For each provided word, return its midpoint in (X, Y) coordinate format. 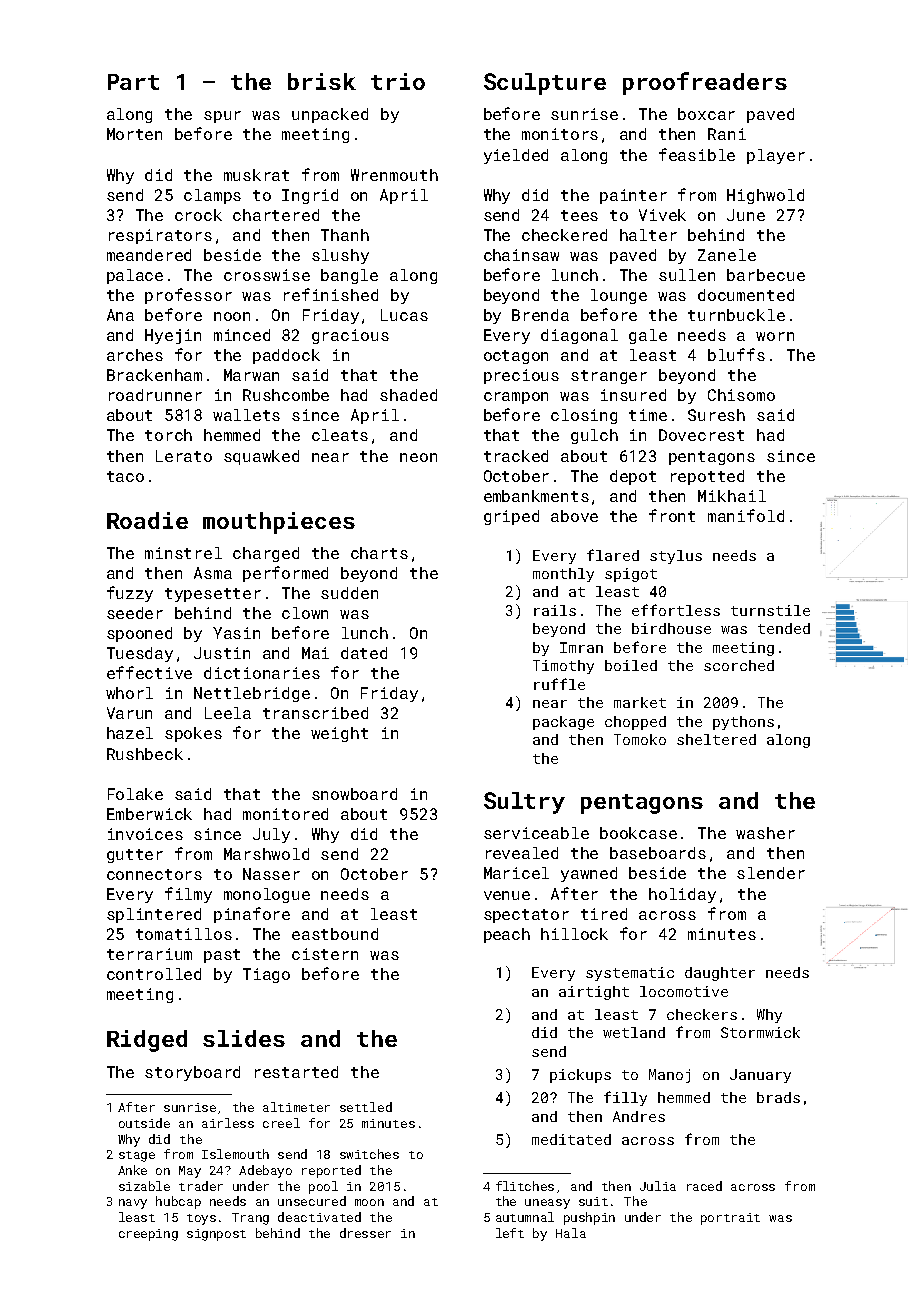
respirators (160, 236)
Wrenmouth (394, 175)
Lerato (184, 456)
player (776, 156)
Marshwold (266, 854)
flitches (525, 1186)
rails (555, 610)
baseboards (658, 853)
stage (137, 1156)
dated (364, 653)
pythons (743, 723)
